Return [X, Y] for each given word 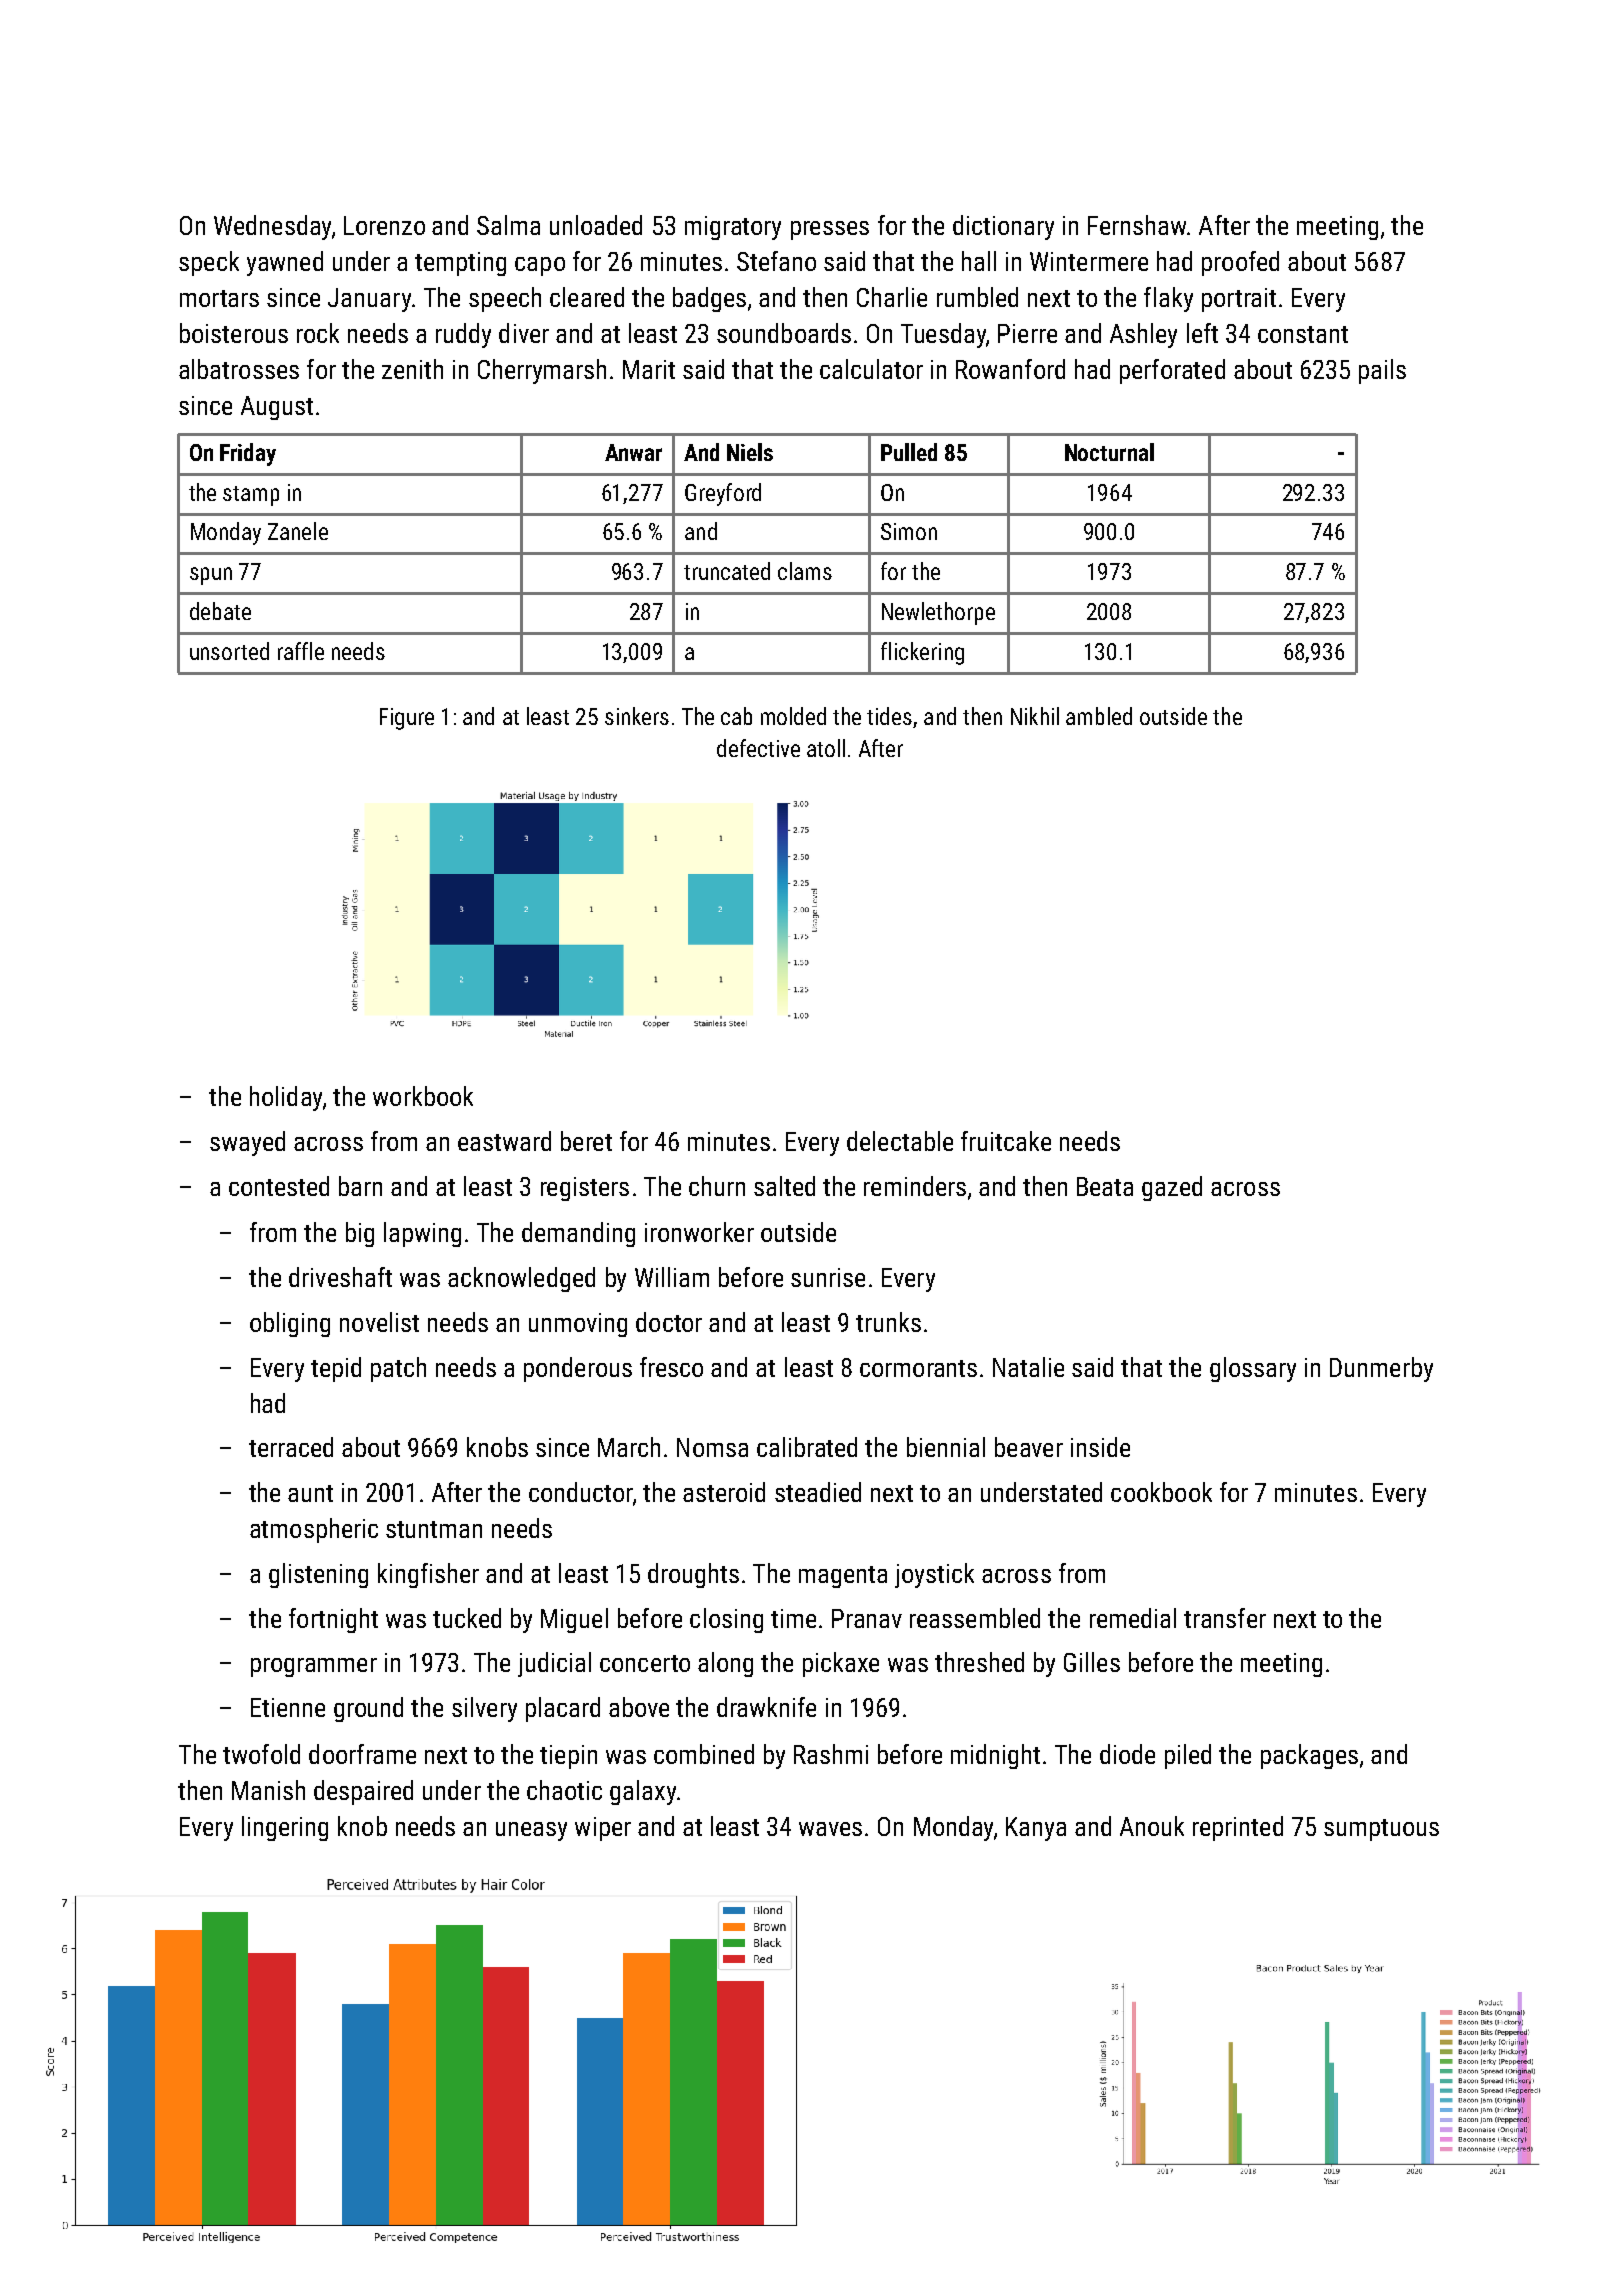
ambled [1099, 716]
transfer [1225, 1618]
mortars [219, 298]
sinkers [637, 716]
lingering [285, 1828]
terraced [291, 1447]
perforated [1172, 371]
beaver [1029, 1447]
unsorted [229, 651]
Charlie [892, 297]
